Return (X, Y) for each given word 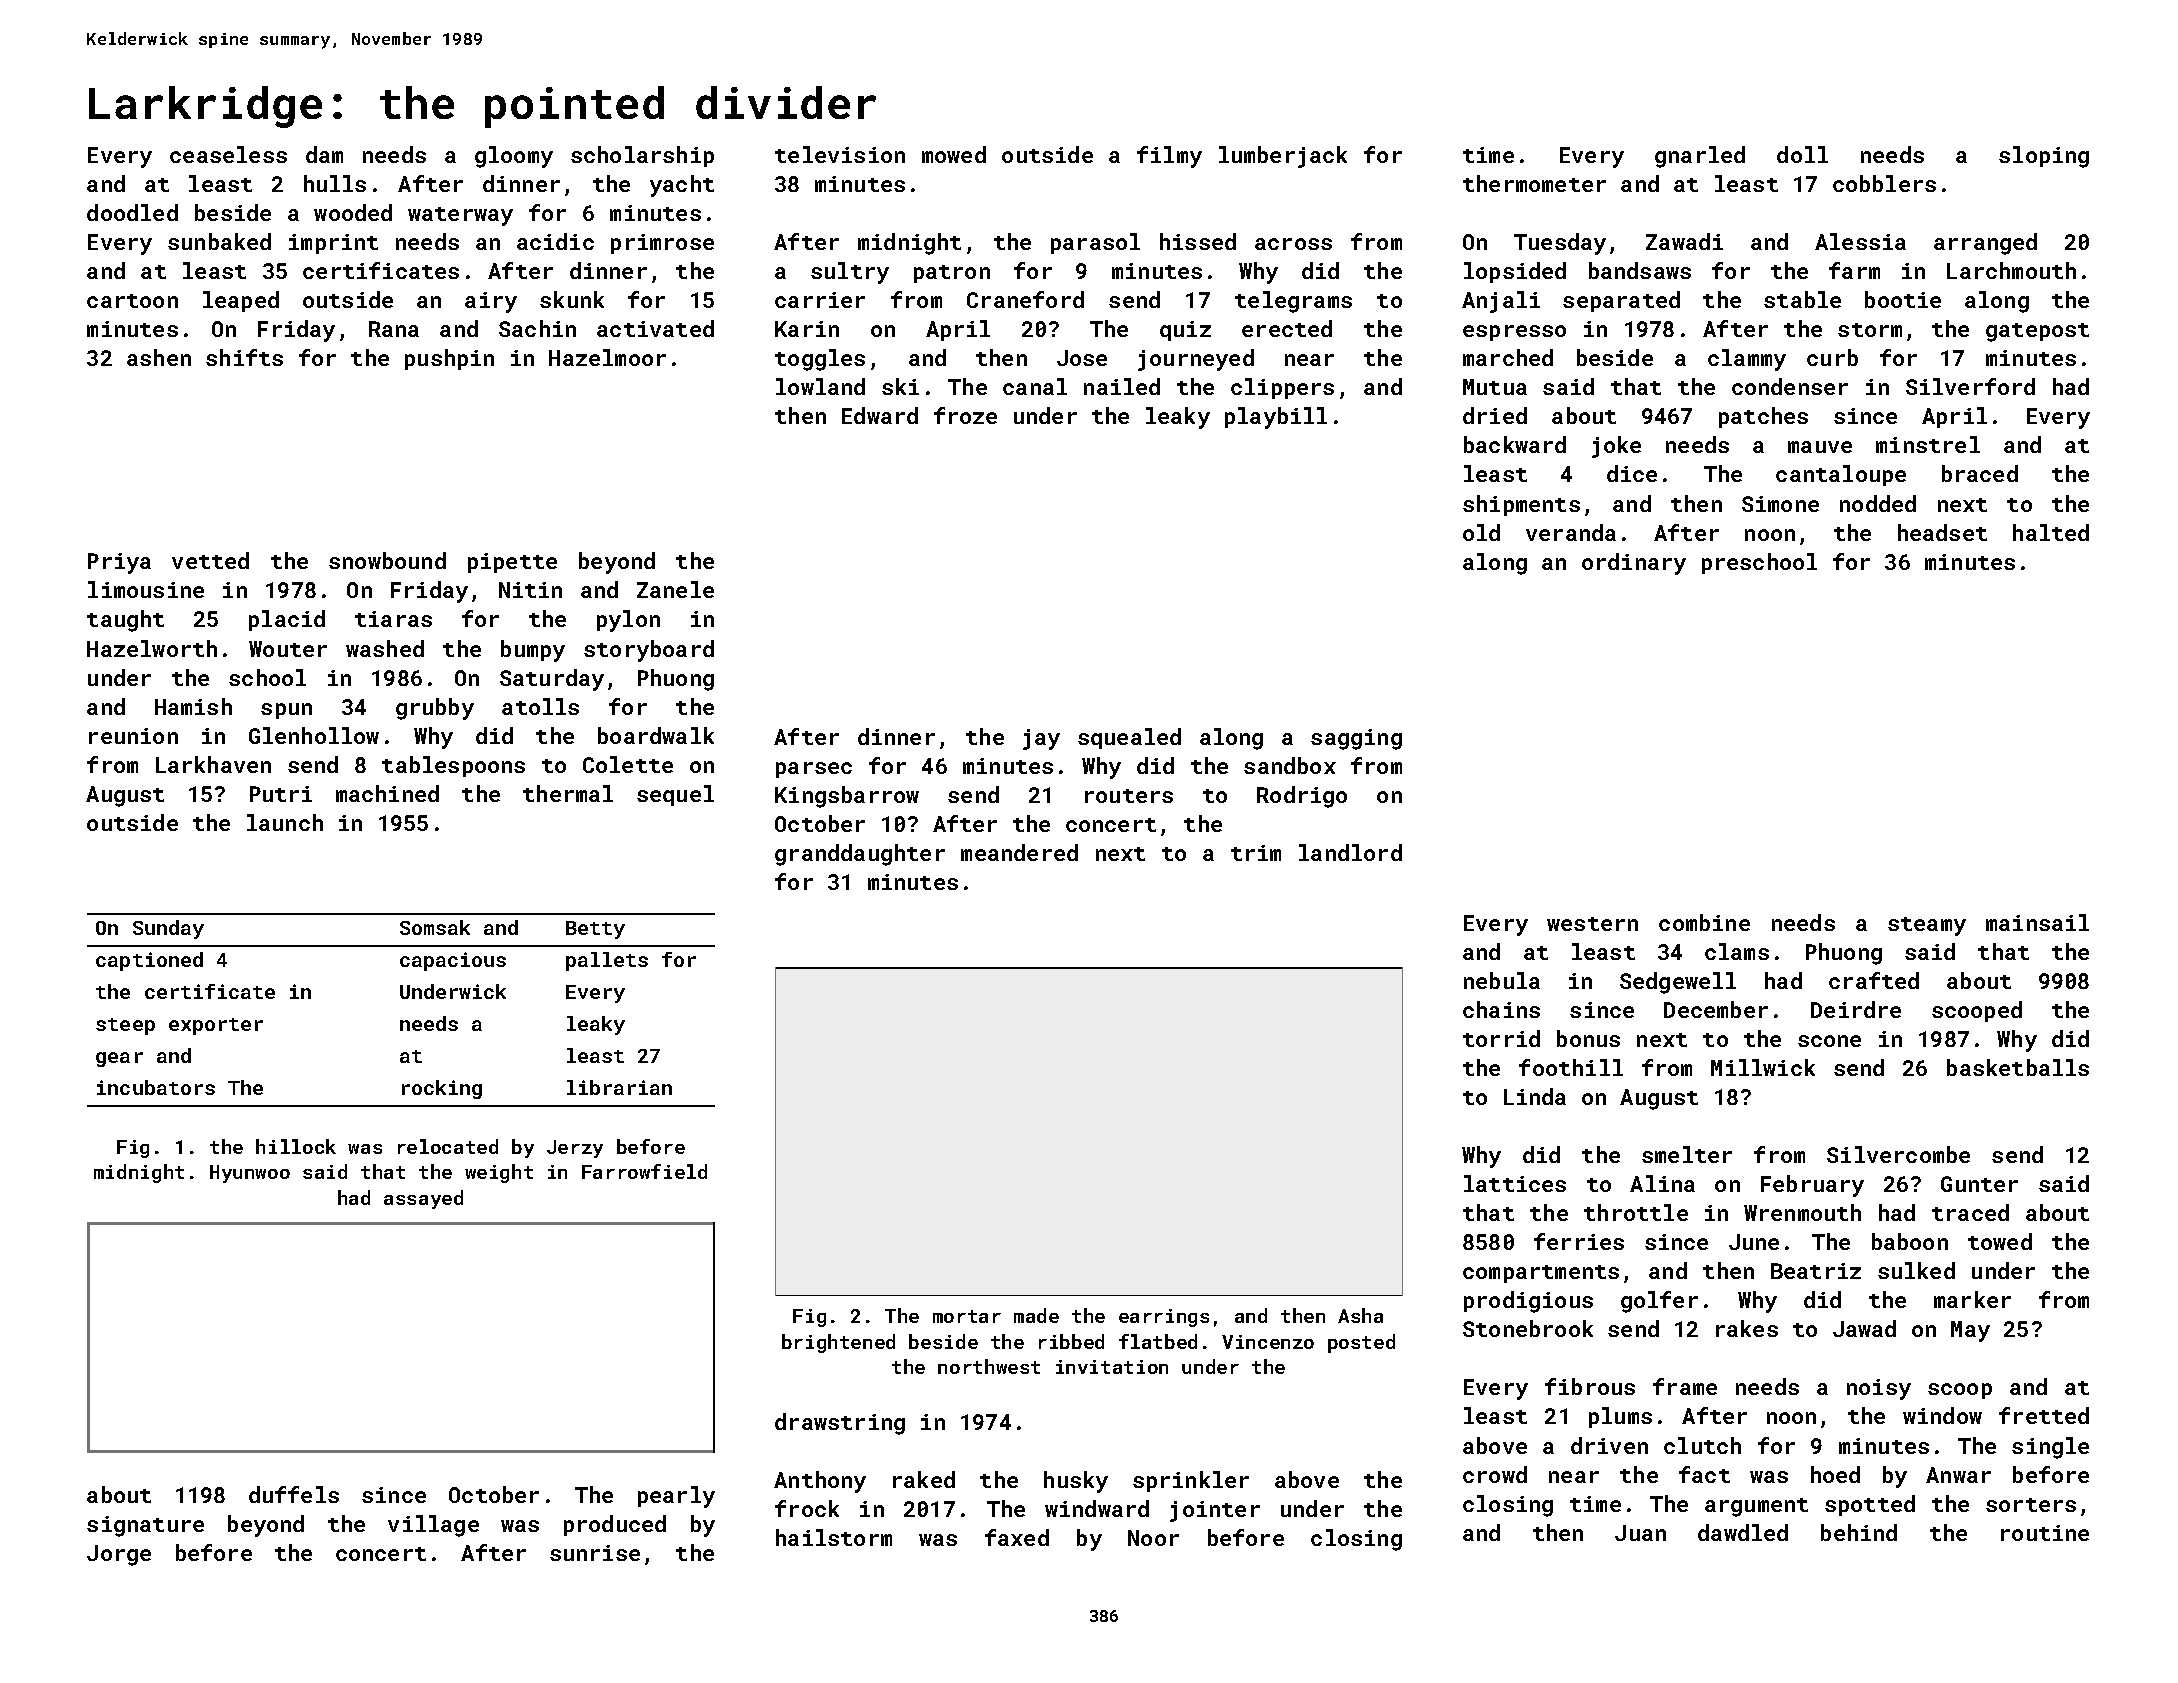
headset (1942, 532)
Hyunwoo (250, 1174)
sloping (2044, 157)
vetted (210, 560)
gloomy (514, 157)
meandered (1019, 852)
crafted (1874, 980)
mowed (954, 154)
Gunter (1979, 1184)
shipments (1521, 505)
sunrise (595, 1553)
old (1481, 532)
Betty (595, 930)
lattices (1515, 1183)
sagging (1356, 739)
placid (287, 620)
